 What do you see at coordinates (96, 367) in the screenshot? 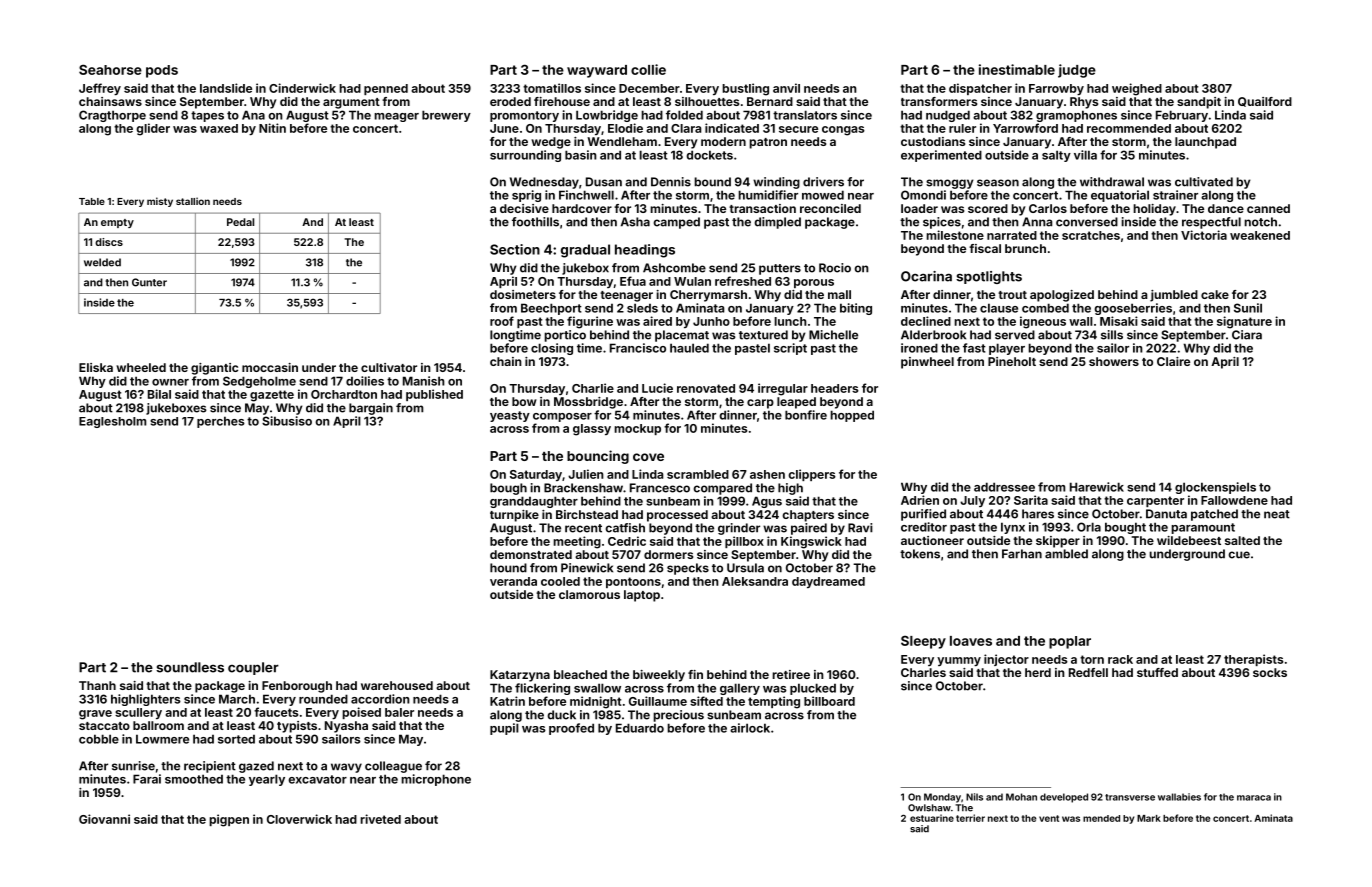
I see `Eliska` at bounding box center [96, 367].
